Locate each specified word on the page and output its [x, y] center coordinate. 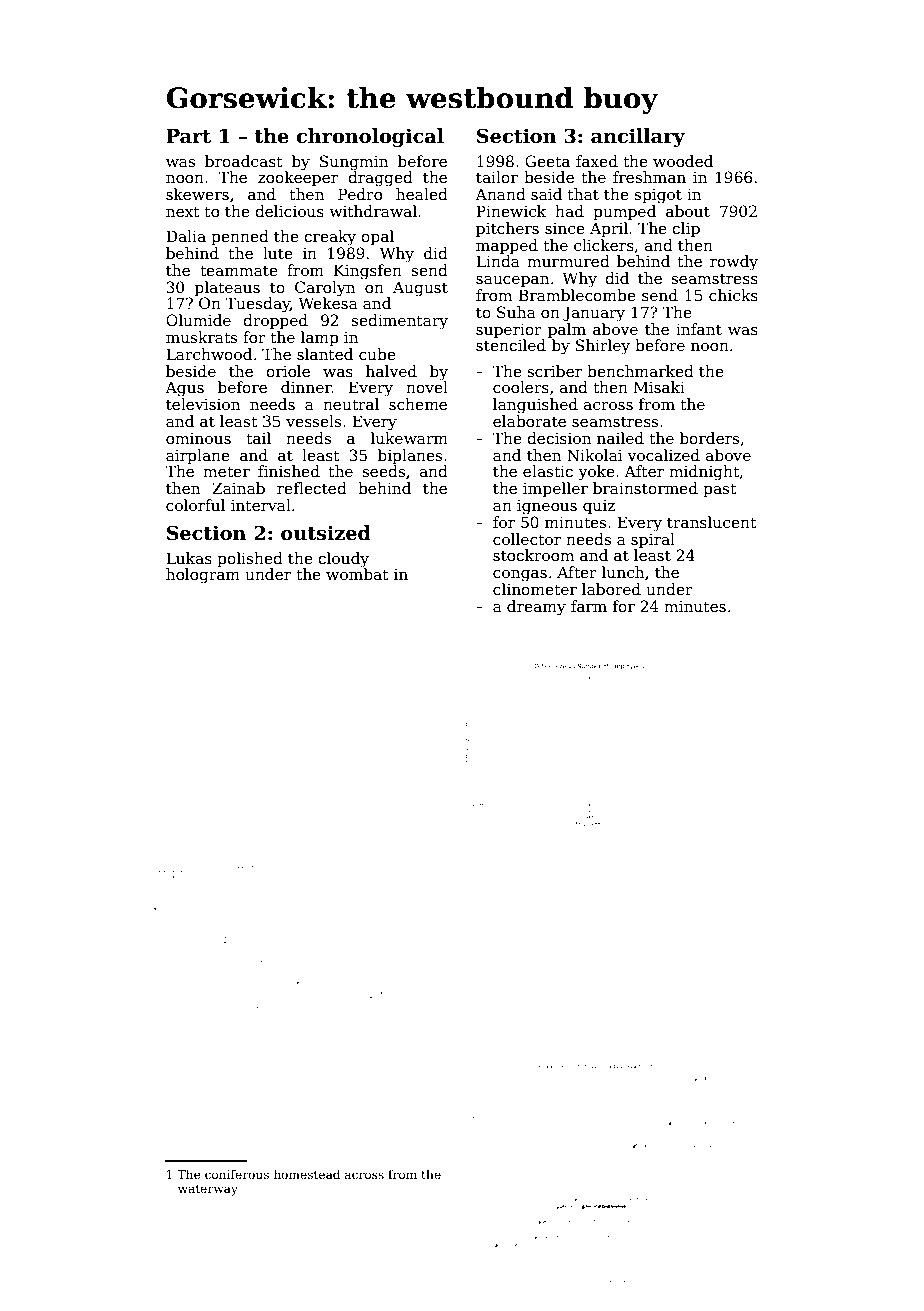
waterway [208, 1190]
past [719, 490]
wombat [357, 574]
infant [699, 329]
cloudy [343, 560]
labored [611, 589]
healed [422, 194]
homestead [307, 1174]
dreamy [536, 608]
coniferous [237, 1174]
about [688, 211]
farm [589, 606]
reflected [312, 488]
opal [377, 237]
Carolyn [325, 289]
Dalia [186, 236]
